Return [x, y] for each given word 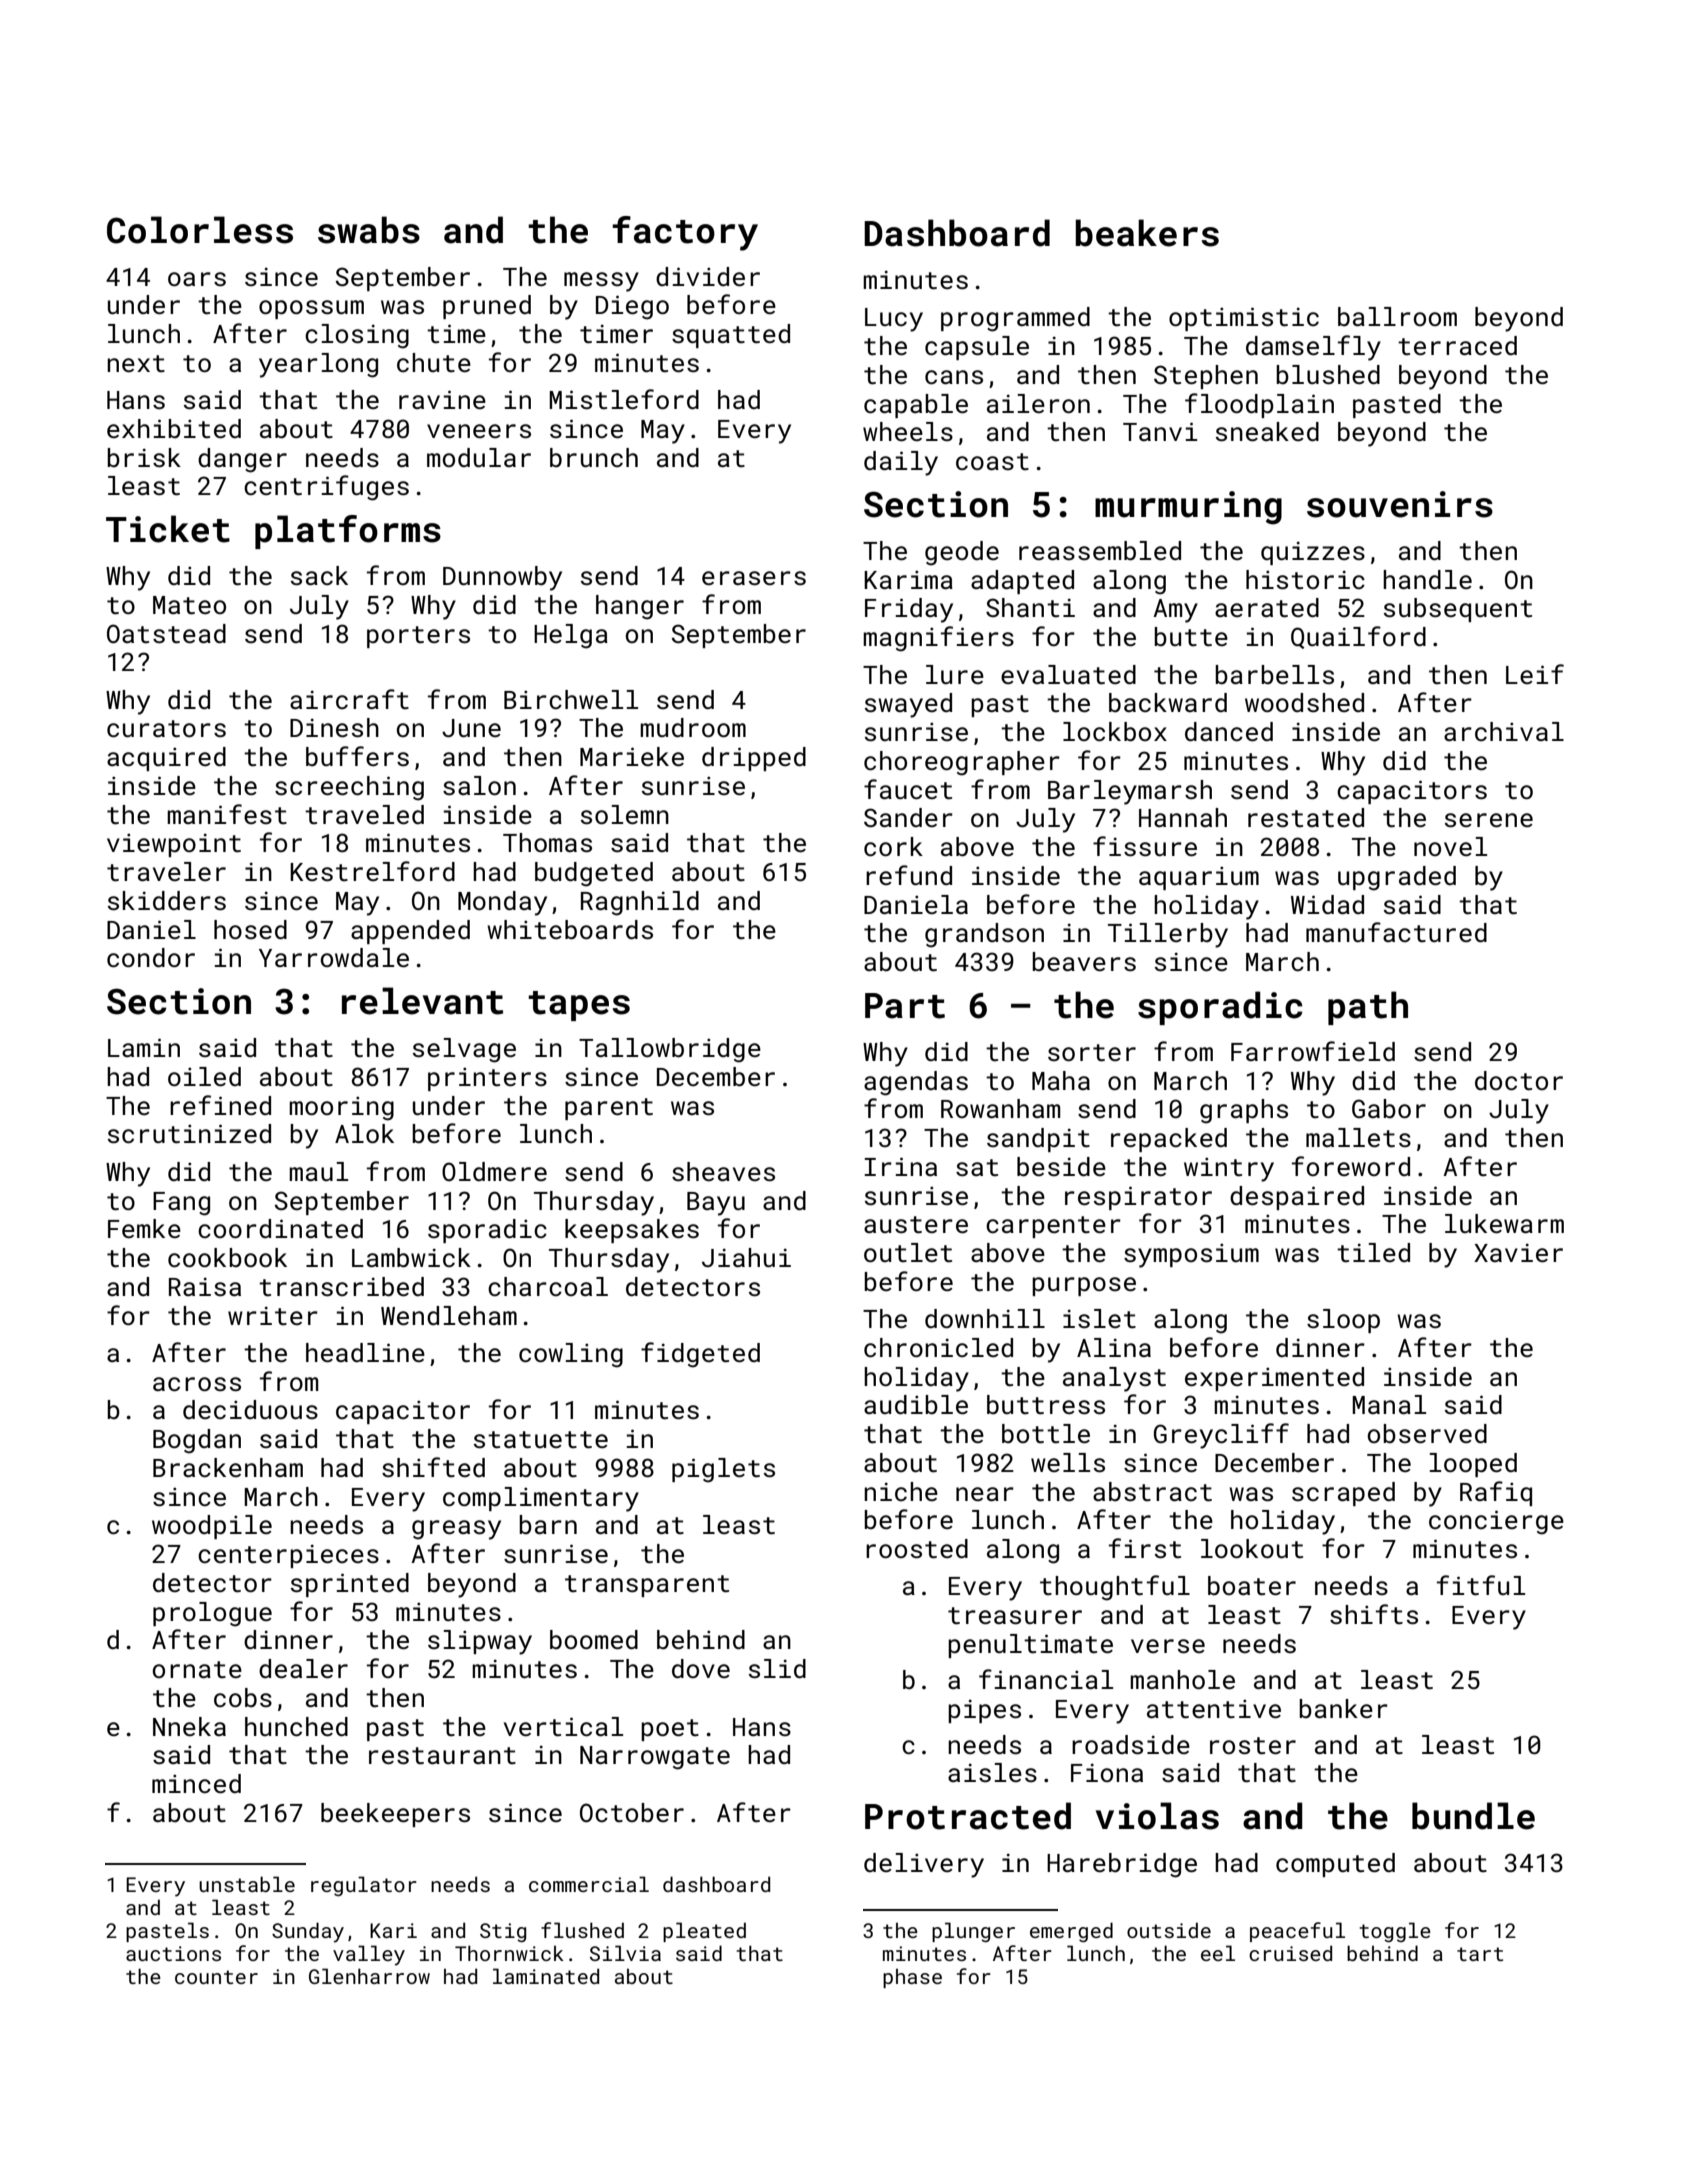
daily [901, 463]
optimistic [1244, 319]
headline [365, 1353]
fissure [1145, 846]
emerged [1071, 1932]
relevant [422, 1001]
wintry [1229, 1169]
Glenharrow [369, 1976]
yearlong [318, 365]
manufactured [1396, 932]
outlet [908, 1253]
